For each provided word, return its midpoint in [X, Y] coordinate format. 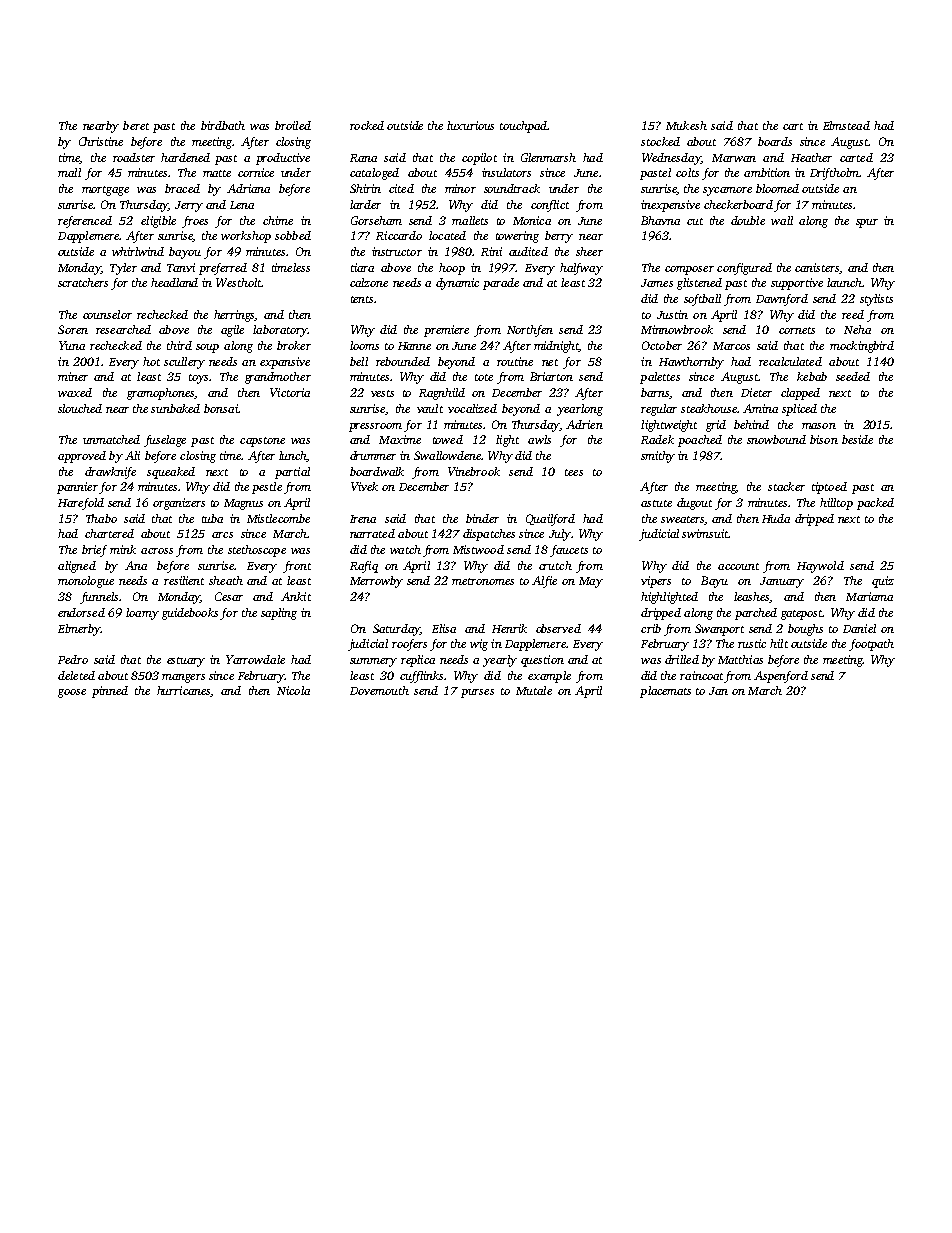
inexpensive [670, 206]
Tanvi [181, 267]
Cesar [229, 596]
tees [574, 472]
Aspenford [781, 677]
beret [136, 125]
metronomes [483, 581]
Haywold [820, 567]
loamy [142, 614]
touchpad [523, 127]
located [447, 235]
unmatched [111, 439]
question [542, 661]
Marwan [734, 158]
